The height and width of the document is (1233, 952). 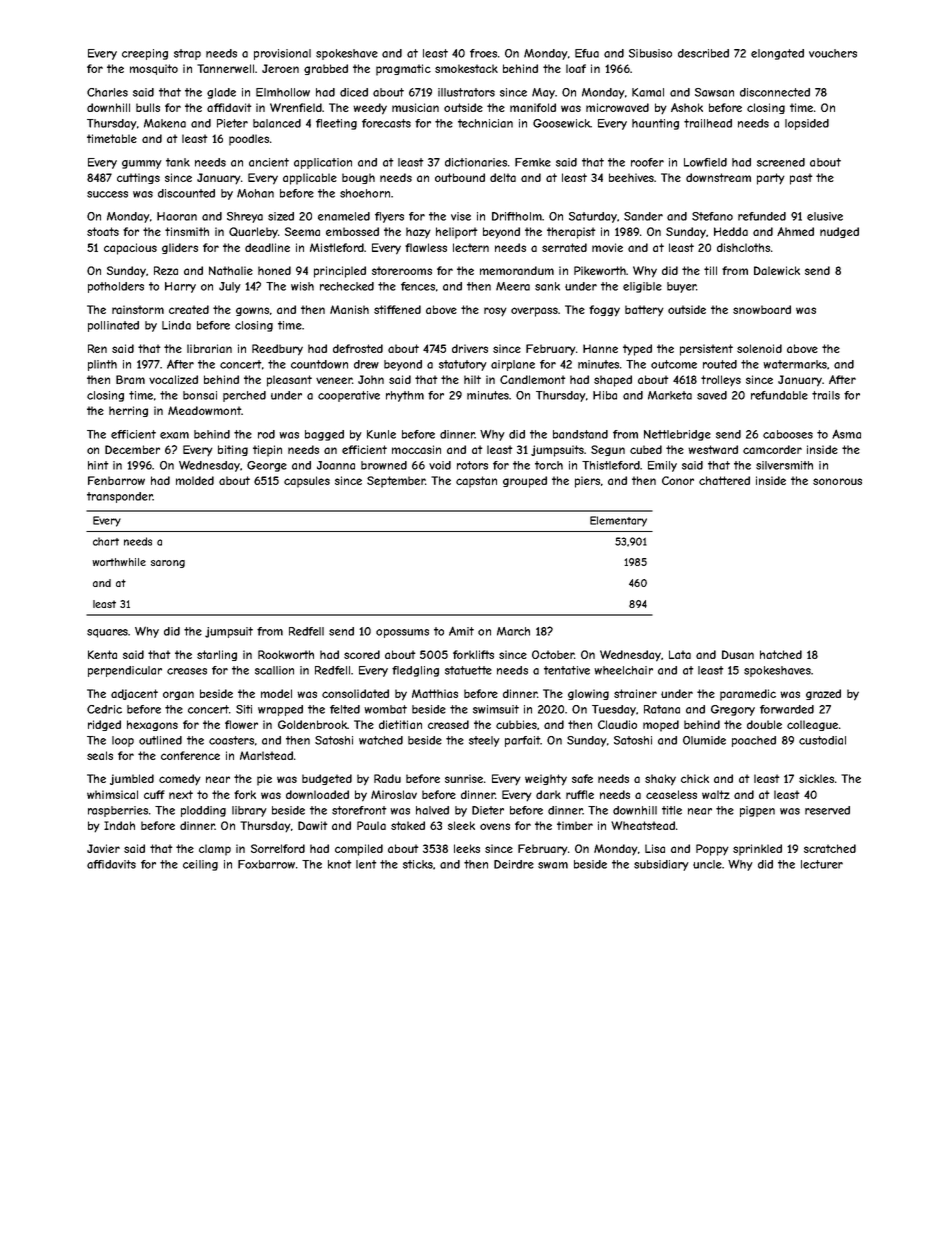 What do you see at coordinates (352, 231) in the document?
I see `embossed` at bounding box center [352, 231].
